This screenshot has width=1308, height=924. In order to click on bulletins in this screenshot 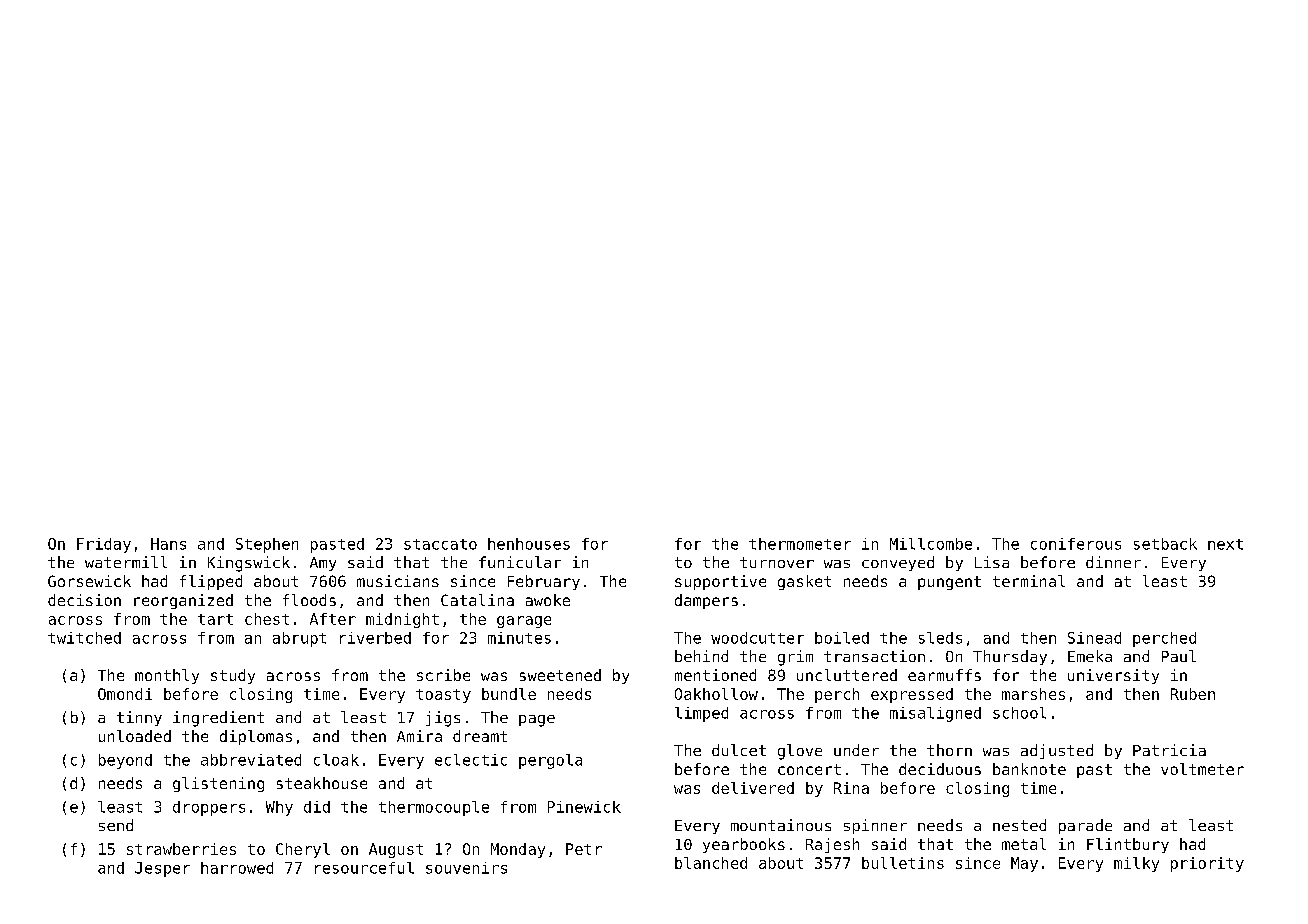, I will do `click(903, 863)`.
